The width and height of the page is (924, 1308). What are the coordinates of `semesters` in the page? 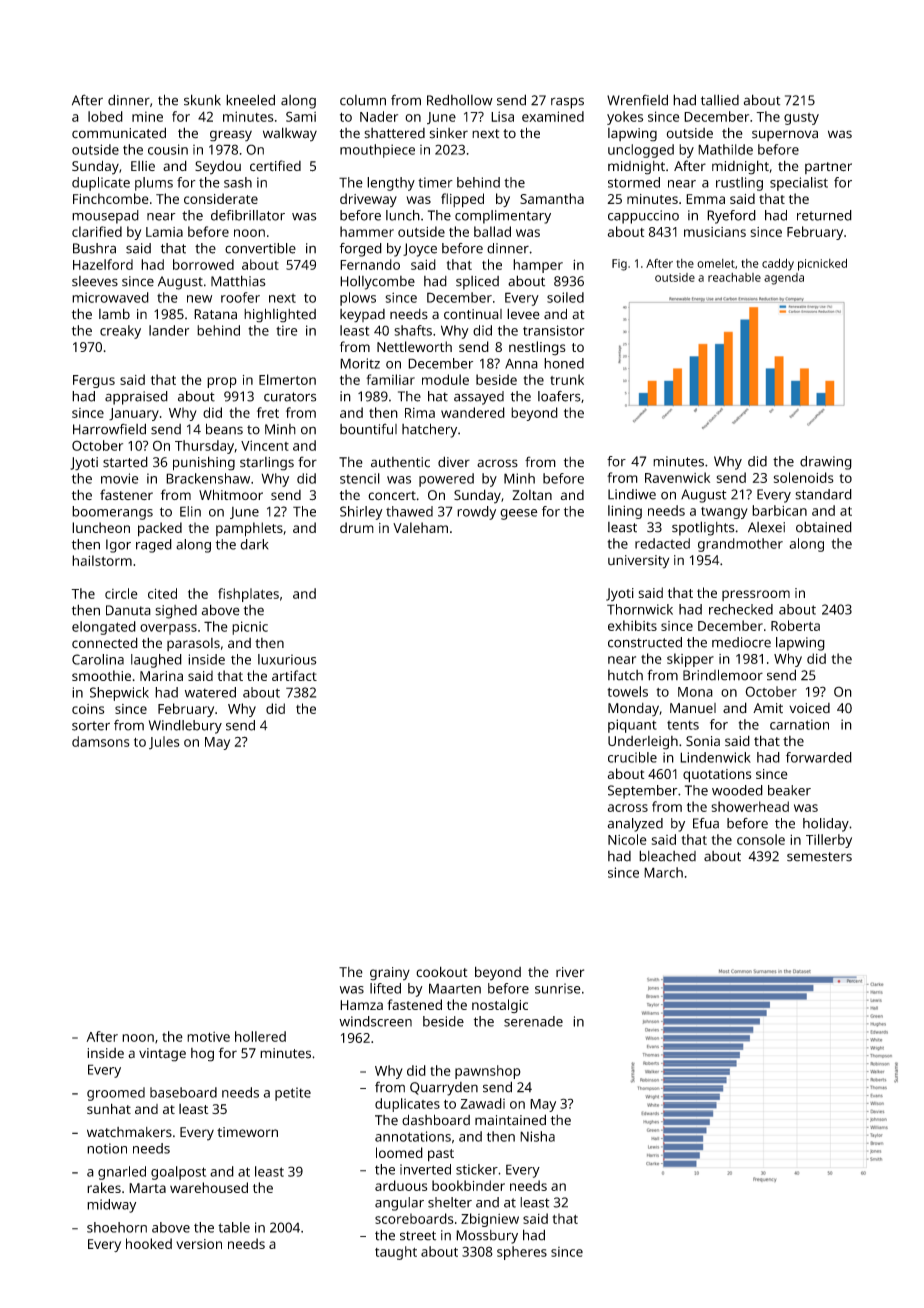 It's located at (819, 857).
